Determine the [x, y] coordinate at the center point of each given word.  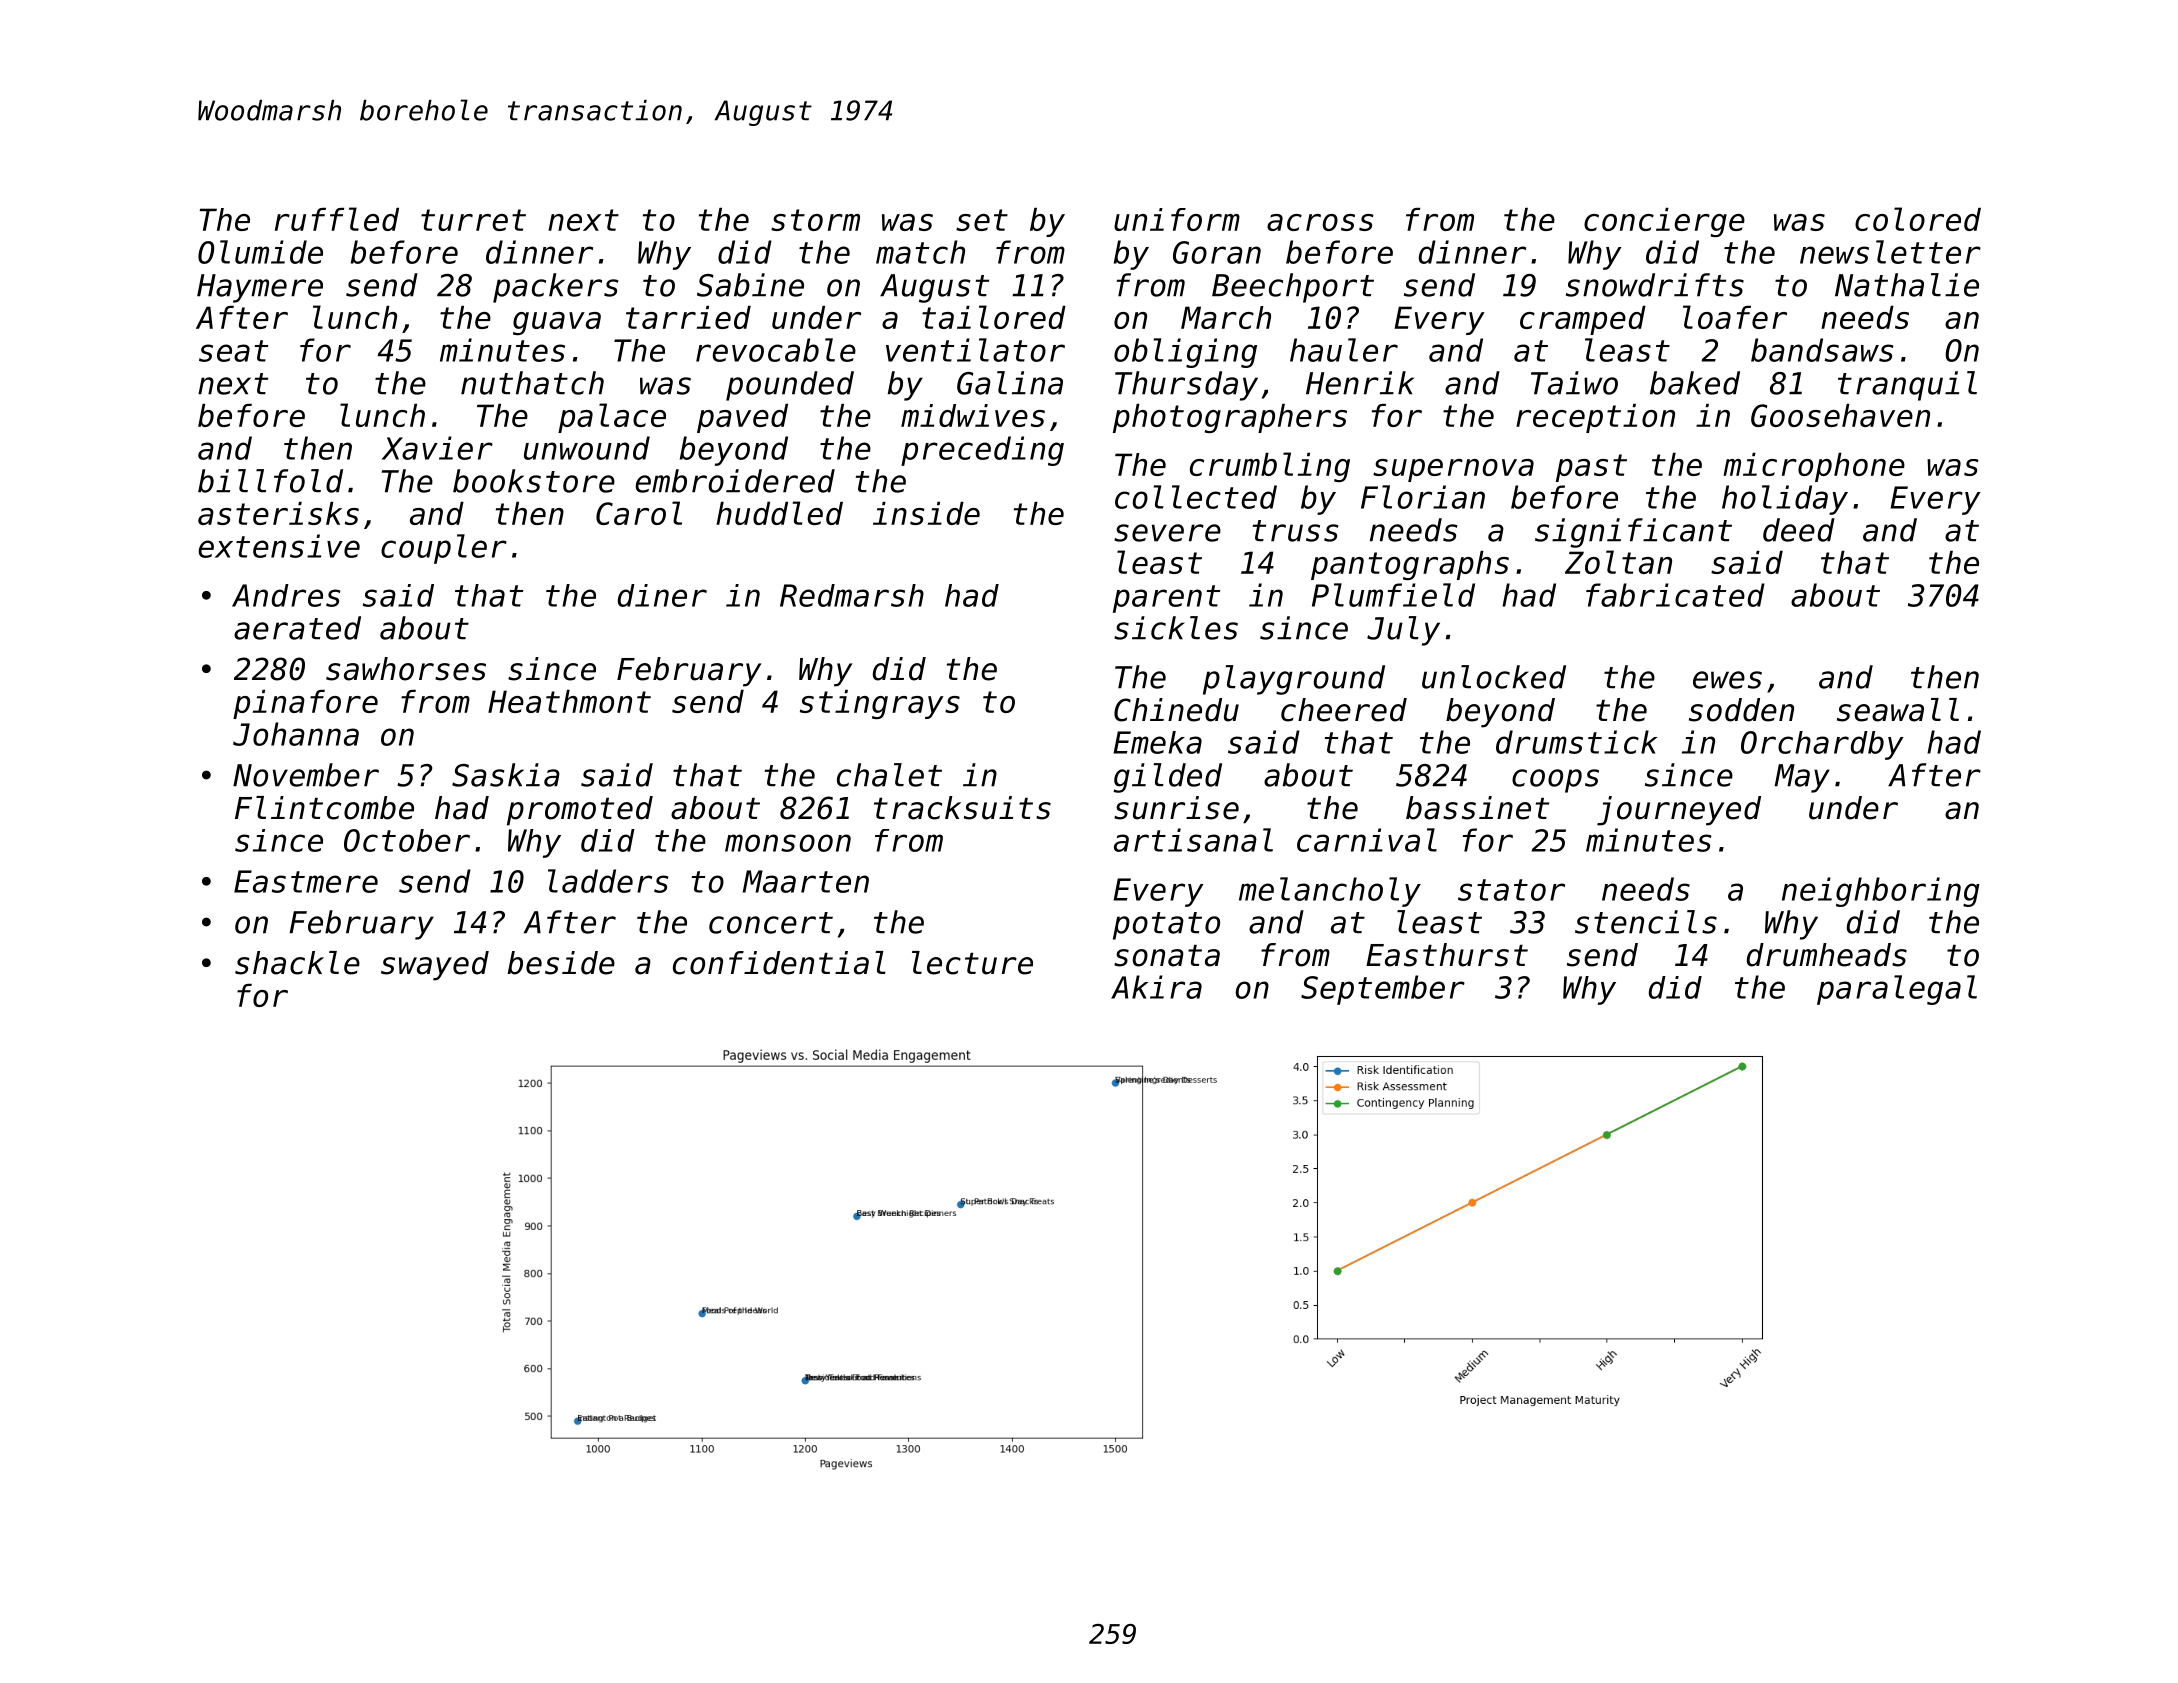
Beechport [1293, 288]
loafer [1735, 317]
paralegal [1897, 990]
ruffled [337, 219]
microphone [1814, 467]
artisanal [1193, 840]
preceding [982, 451]
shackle [297, 963]
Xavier [437, 448]
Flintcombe [324, 808]
